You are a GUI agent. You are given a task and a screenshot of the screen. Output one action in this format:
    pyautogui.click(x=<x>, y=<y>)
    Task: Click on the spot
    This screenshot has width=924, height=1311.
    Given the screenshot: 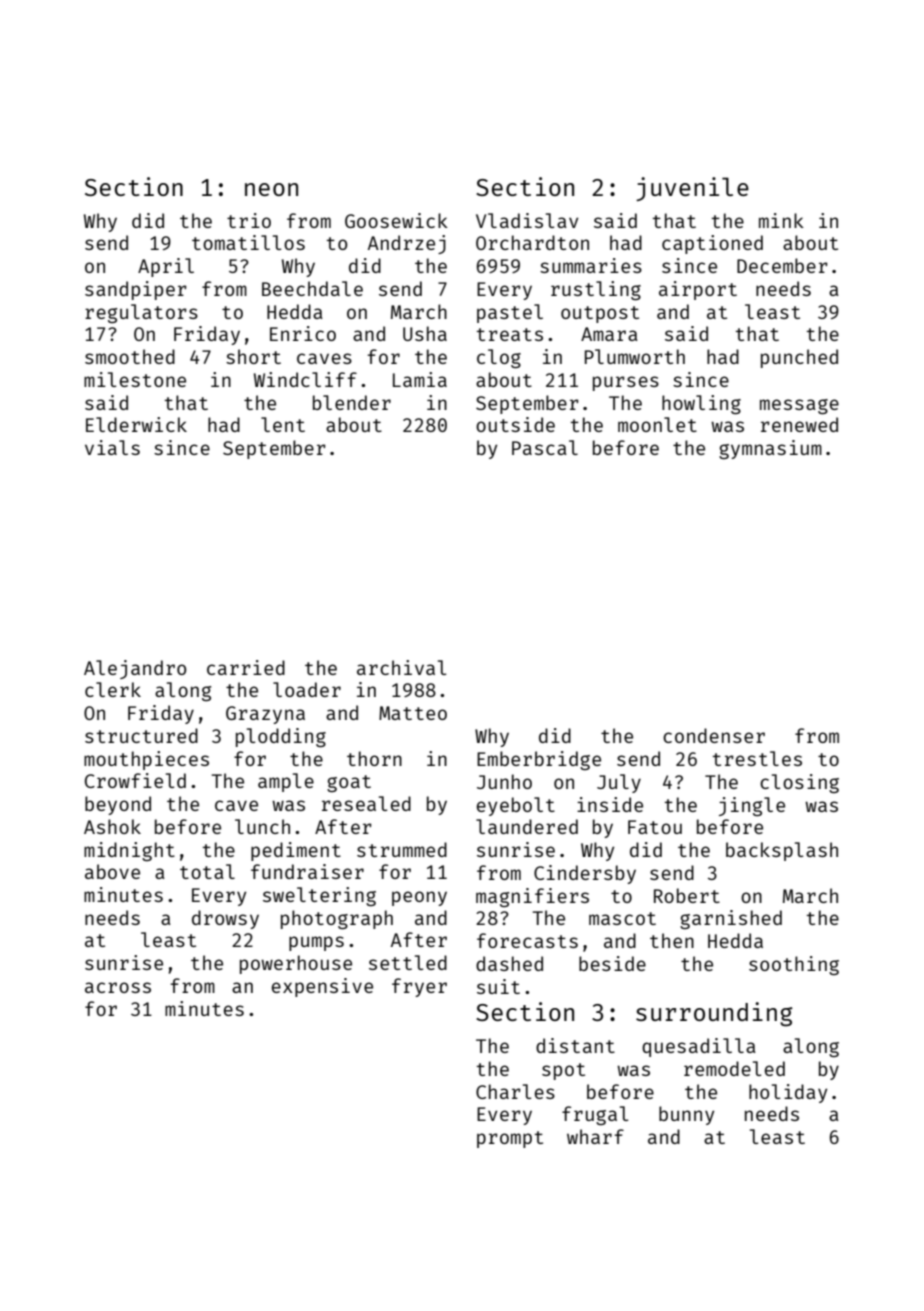 What is the action you would take?
    pyautogui.click(x=563, y=1071)
